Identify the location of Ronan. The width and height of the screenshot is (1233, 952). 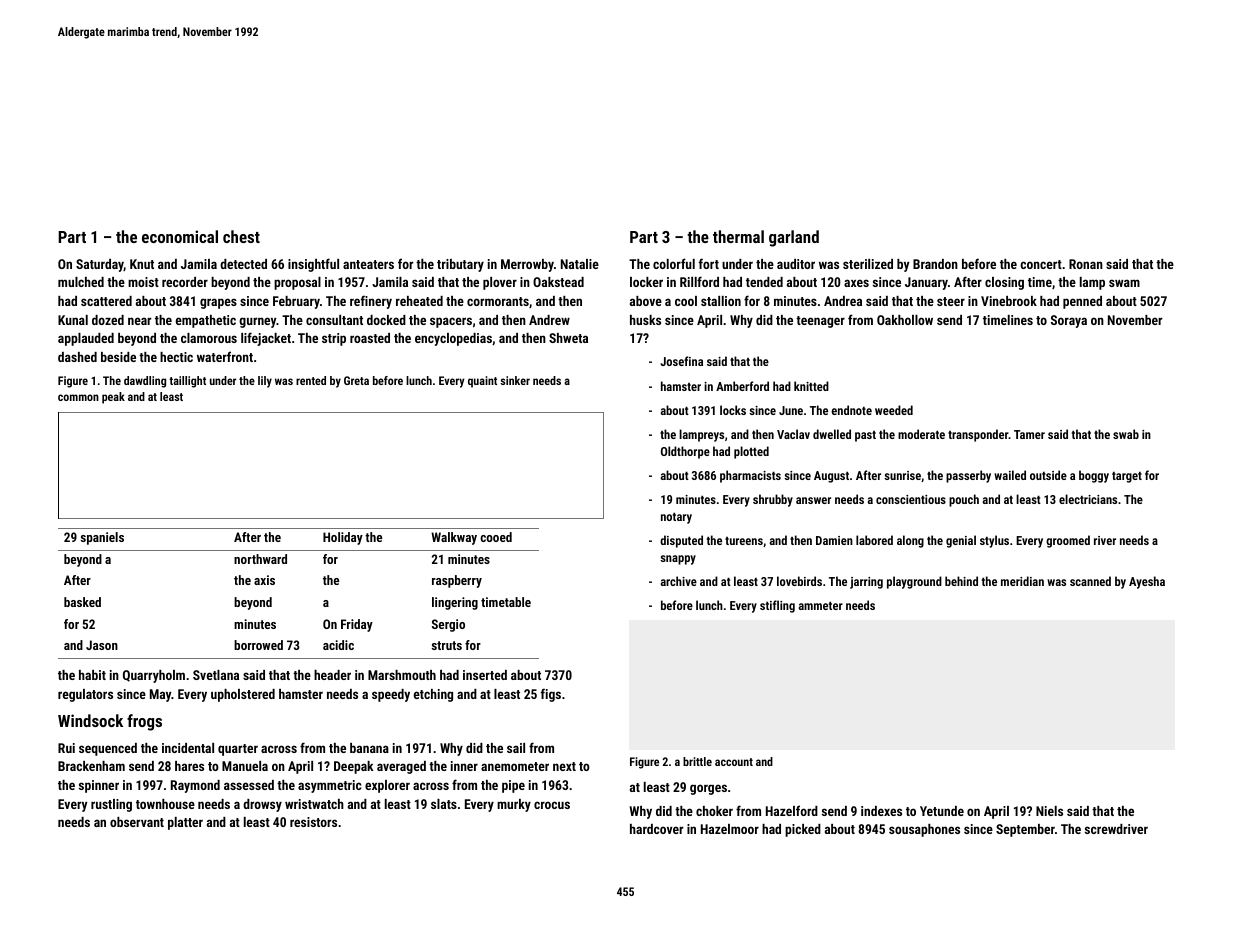
(1086, 264).
